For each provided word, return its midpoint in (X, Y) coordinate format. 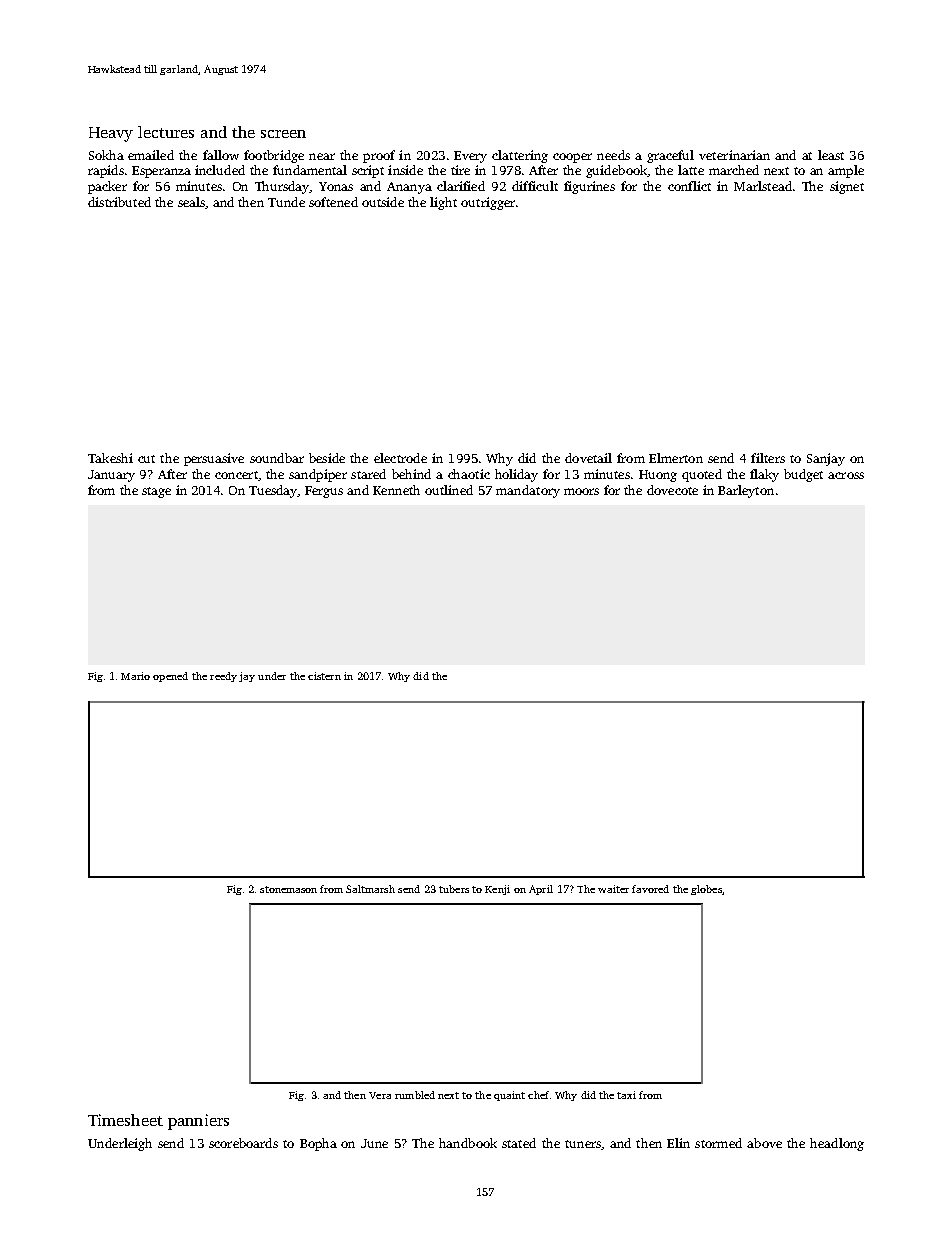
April (541, 890)
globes (706, 890)
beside (327, 458)
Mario (135, 676)
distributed (119, 202)
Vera (380, 1095)
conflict (689, 186)
